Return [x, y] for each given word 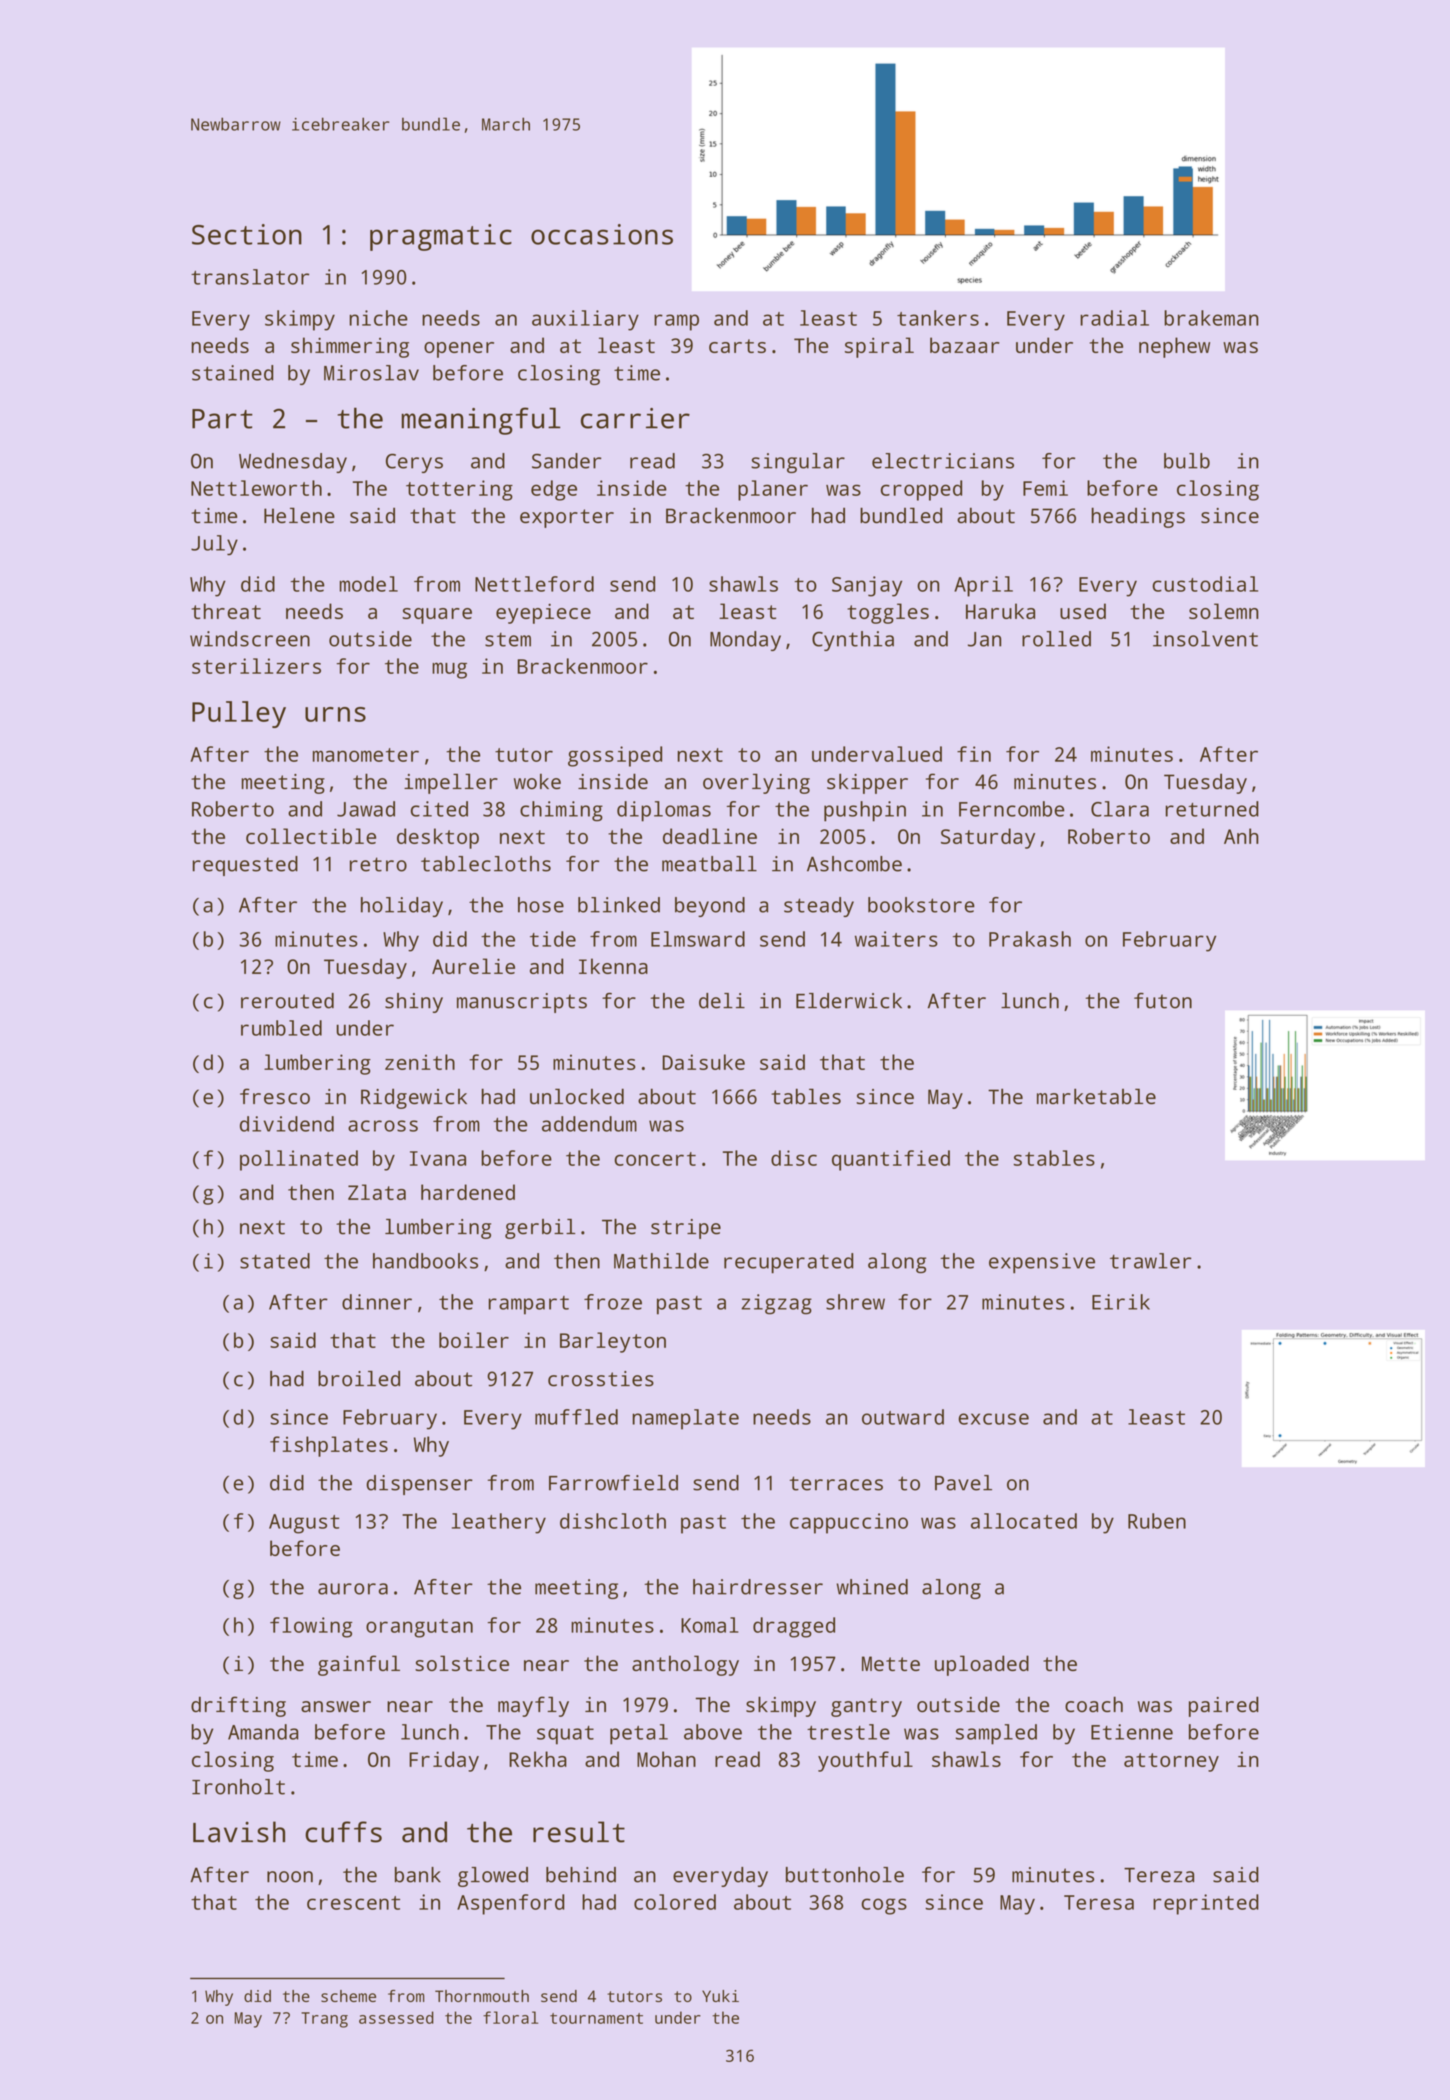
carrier [635, 418]
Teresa [1099, 1902]
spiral [879, 347]
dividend [287, 1124]
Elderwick [849, 1001]
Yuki [720, 1996]
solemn [1224, 611]
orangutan [419, 1628]
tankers [938, 318]
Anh [1241, 836]
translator [250, 277]
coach [1094, 1704]
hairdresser [758, 1587]
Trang [324, 2020]
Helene [299, 515]
